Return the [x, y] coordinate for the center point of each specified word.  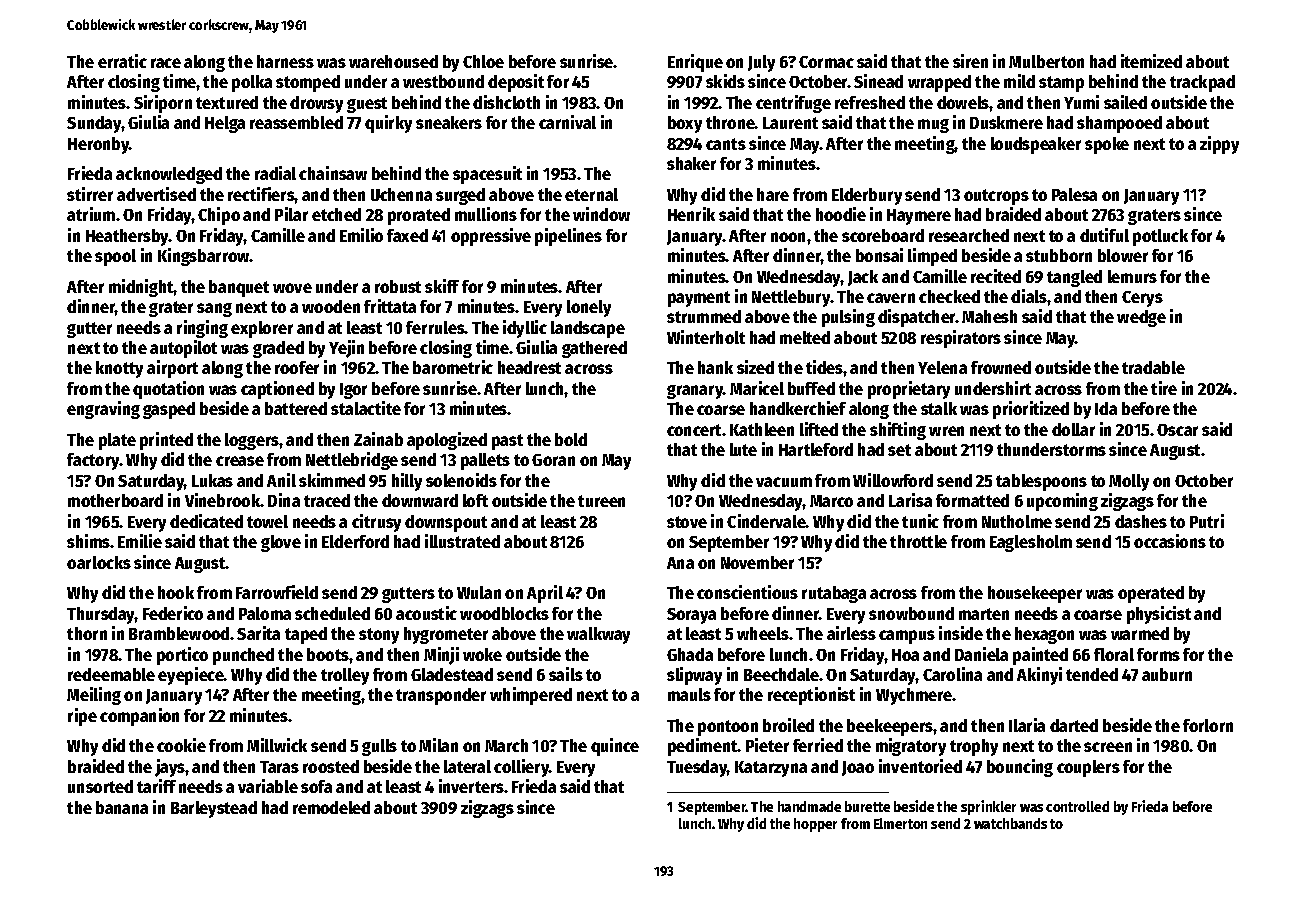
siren [970, 61]
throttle [918, 541]
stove [687, 522]
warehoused [393, 61]
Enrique [695, 63]
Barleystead [214, 809]
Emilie [140, 541]
